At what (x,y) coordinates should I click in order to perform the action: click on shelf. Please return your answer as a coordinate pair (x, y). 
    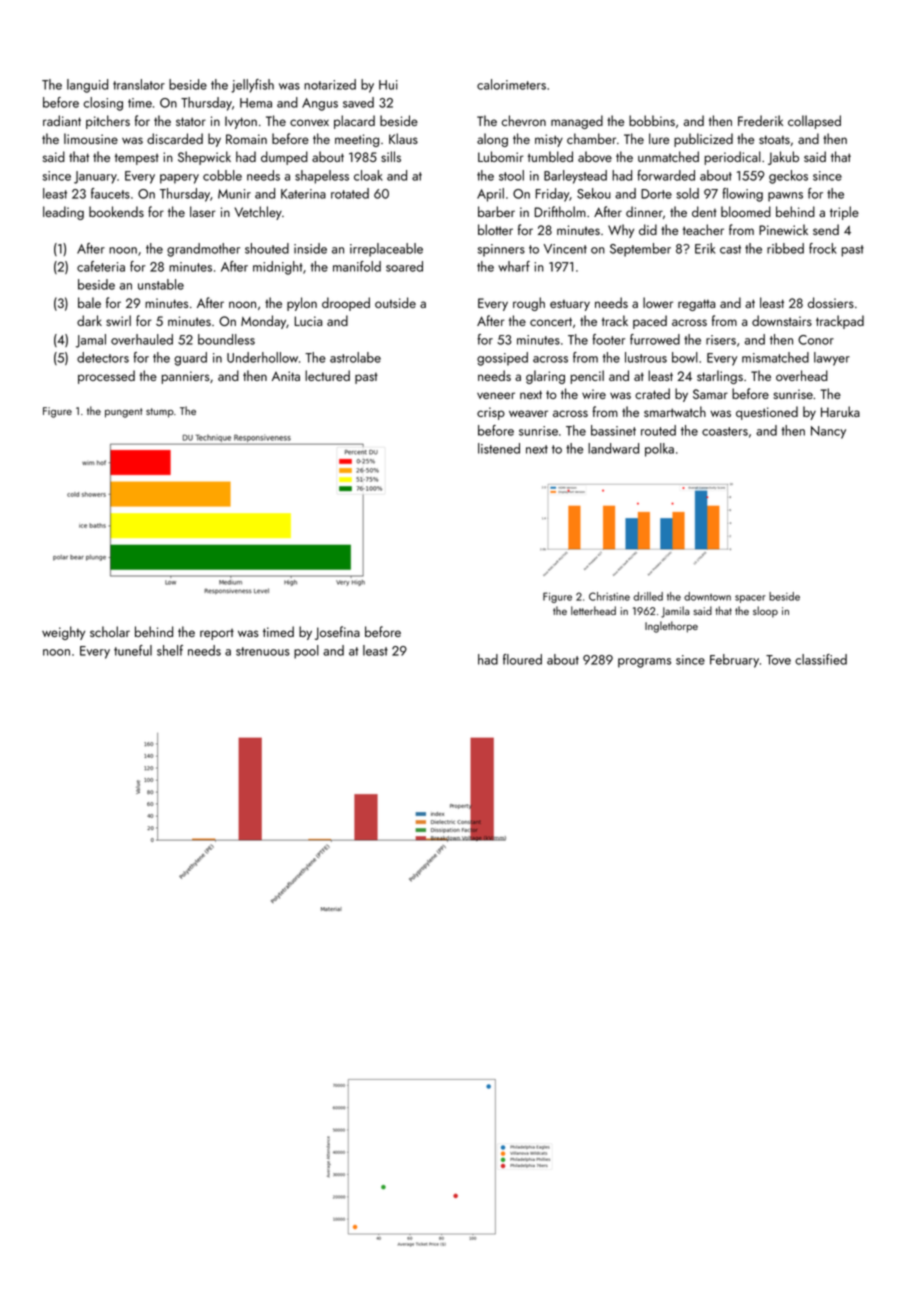
    Looking at the image, I should click on (170, 650).
